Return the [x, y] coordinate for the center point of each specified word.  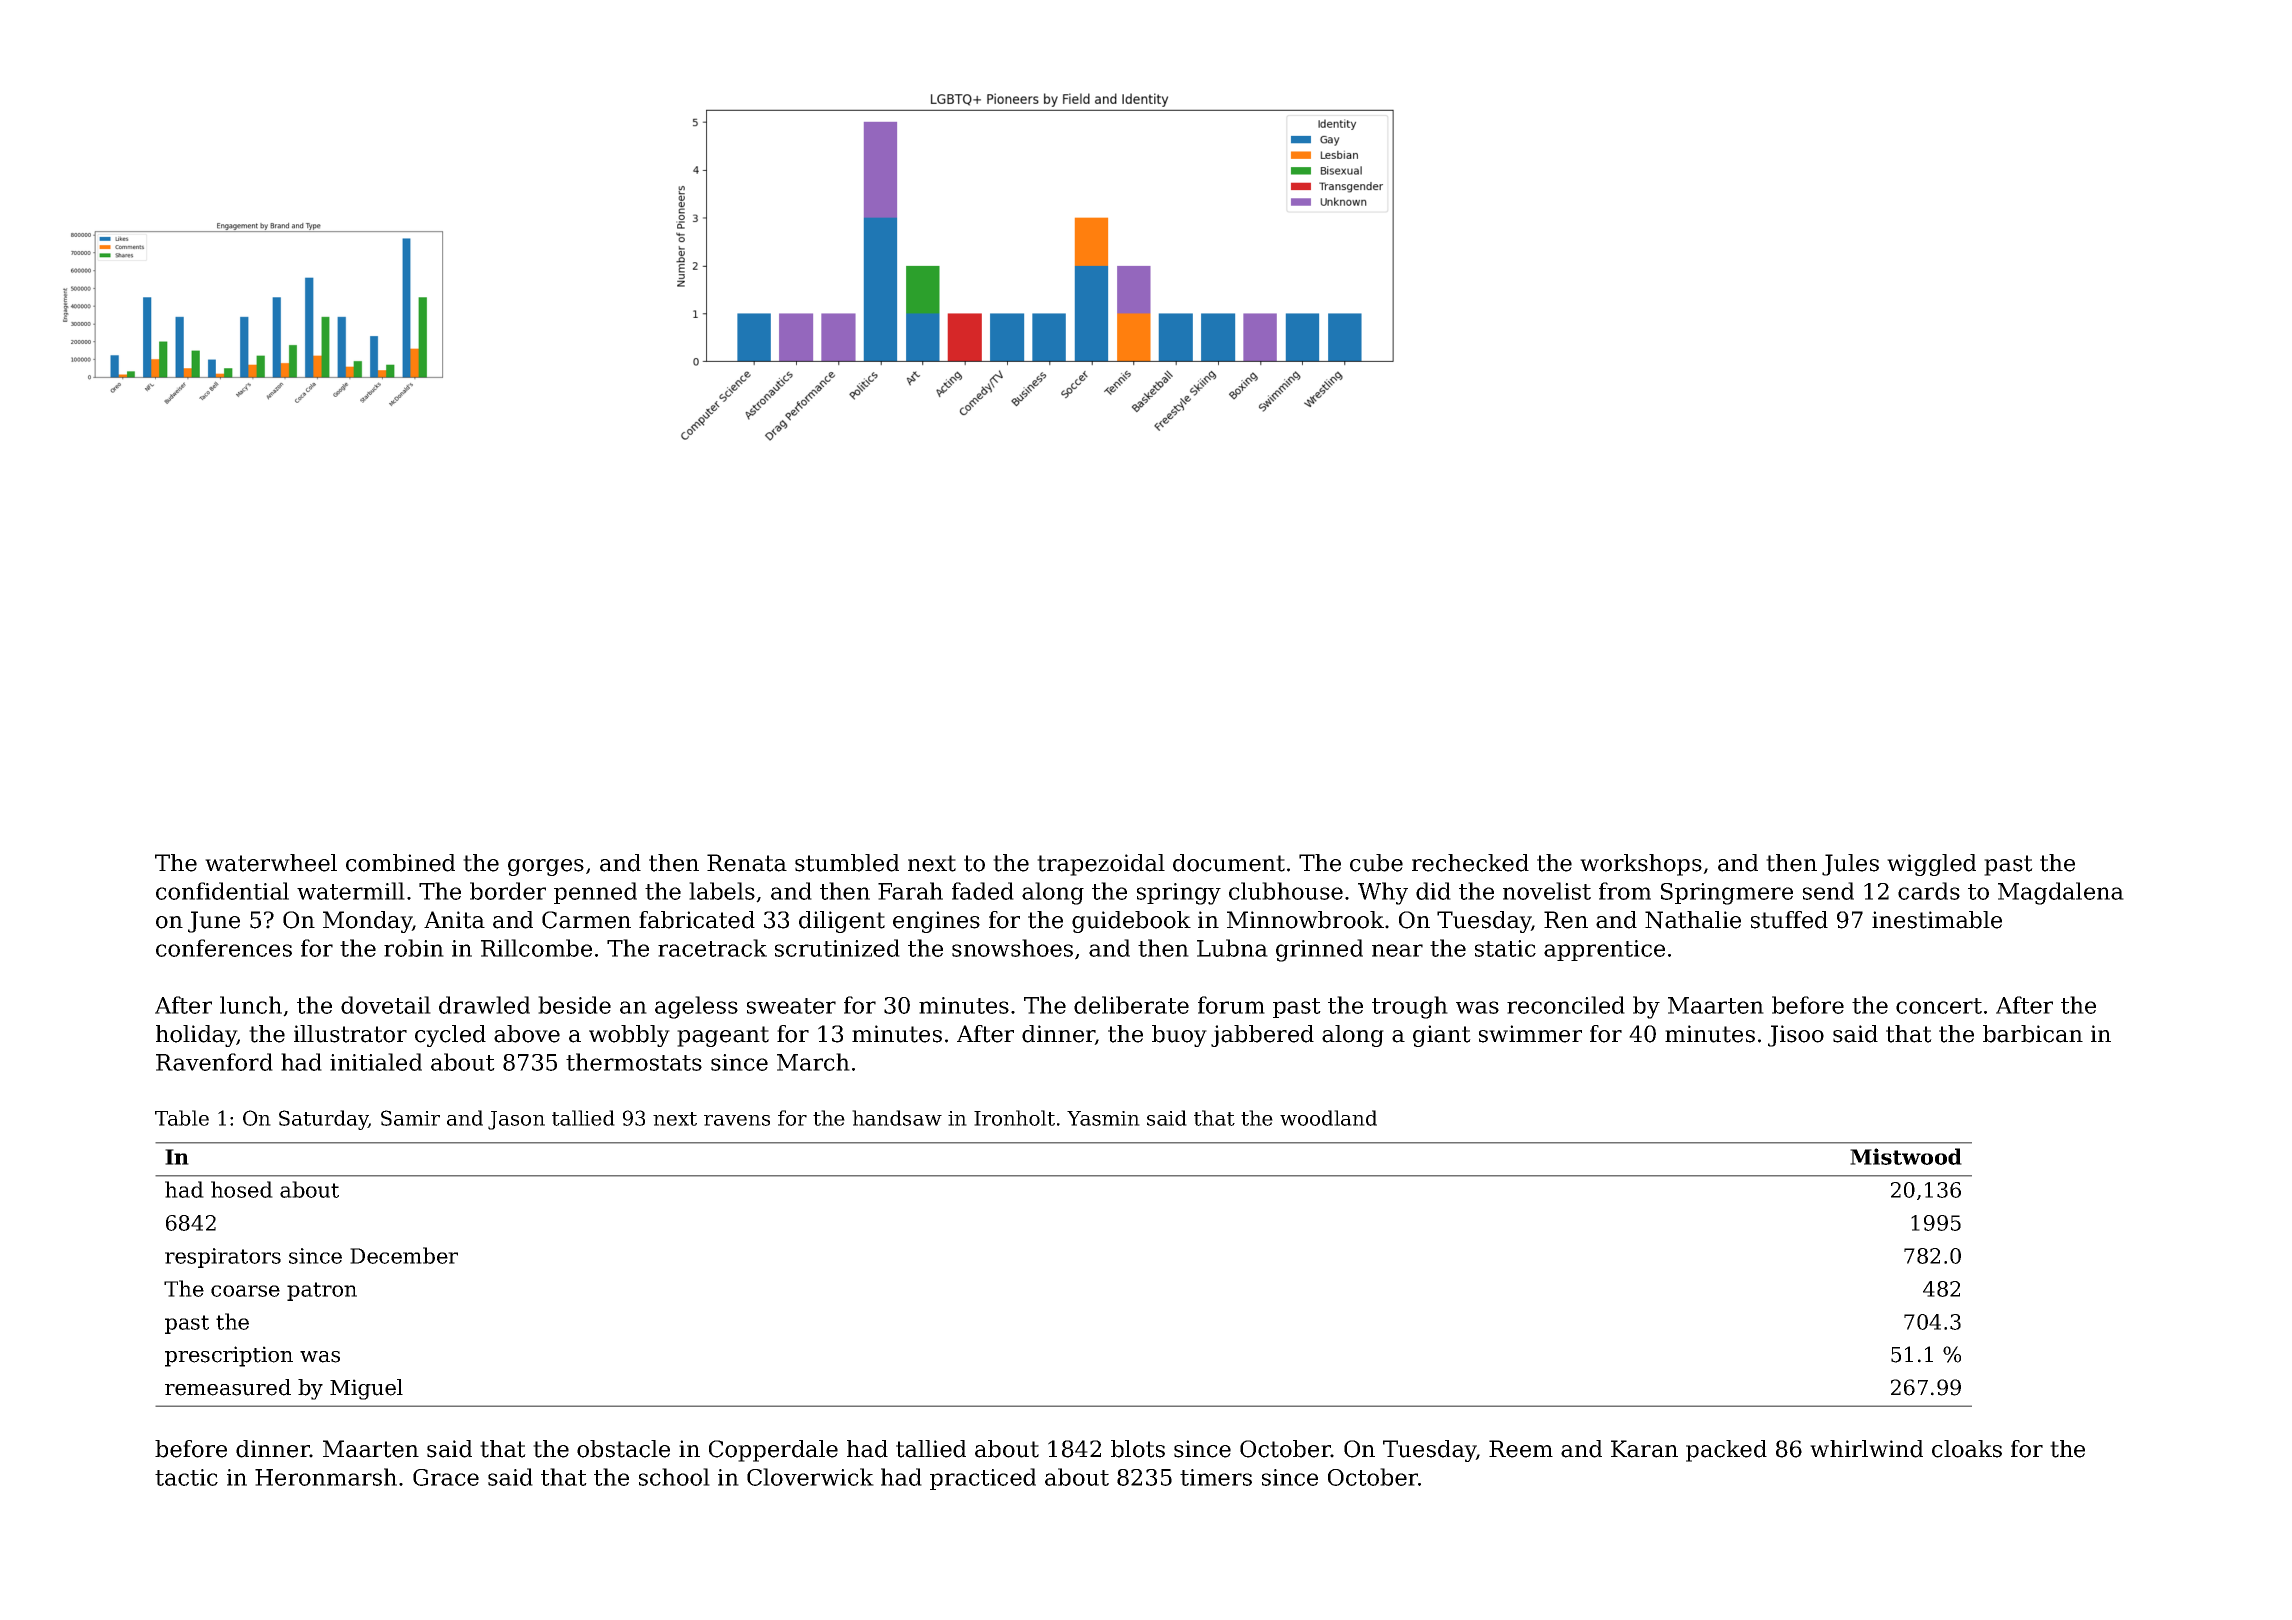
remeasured [228, 1387]
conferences [224, 948]
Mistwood [1906, 1156]
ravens [737, 1120]
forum [1231, 1005]
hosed [242, 1189]
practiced [983, 1479]
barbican [2033, 1034]
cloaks [1967, 1449]
